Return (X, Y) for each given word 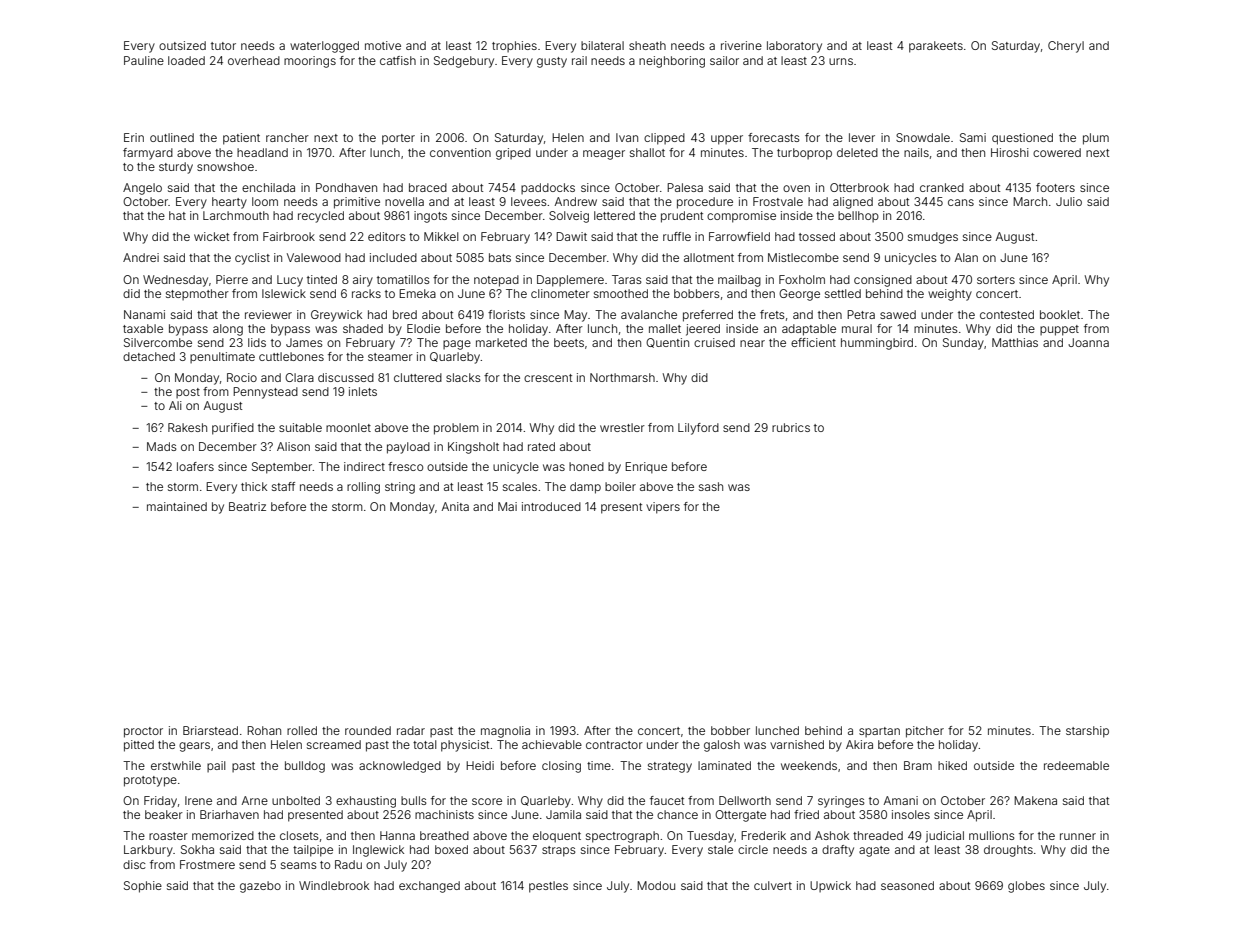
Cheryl (1066, 47)
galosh (722, 746)
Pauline (144, 60)
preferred (708, 316)
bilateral (602, 45)
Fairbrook (289, 236)
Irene (198, 800)
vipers (663, 508)
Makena (1035, 800)
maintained (177, 506)
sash (711, 486)
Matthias (1015, 342)
